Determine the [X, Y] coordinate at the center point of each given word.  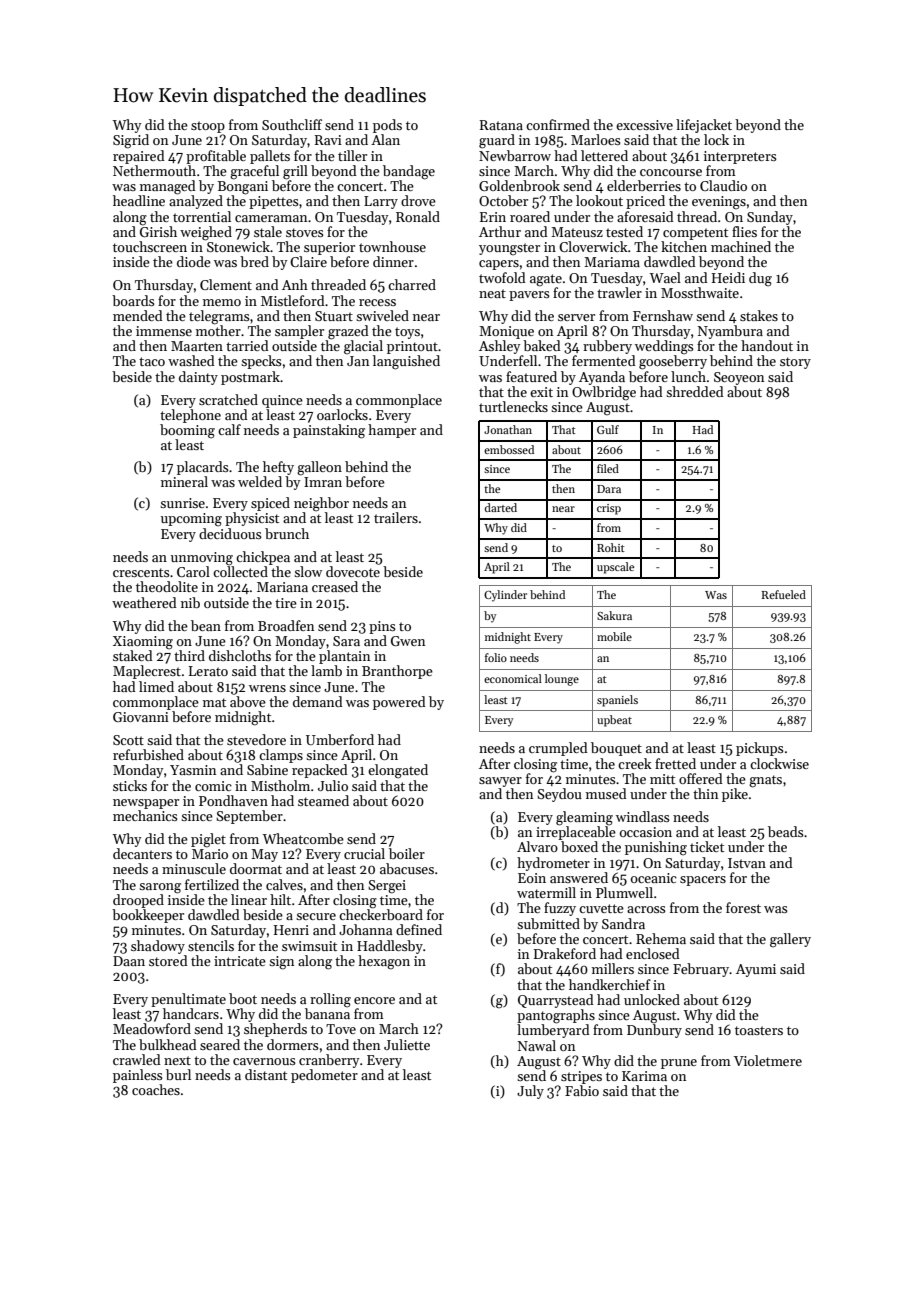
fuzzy [560, 909]
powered [399, 703]
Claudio [723, 185]
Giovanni [141, 717]
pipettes [274, 202]
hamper [392, 431]
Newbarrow [515, 155]
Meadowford [152, 1028]
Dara [609, 489]
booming [187, 431]
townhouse [392, 246]
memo [222, 302]
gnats [765, 781]
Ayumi [756, 970]
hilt [280, 899]
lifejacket [704, 126]
